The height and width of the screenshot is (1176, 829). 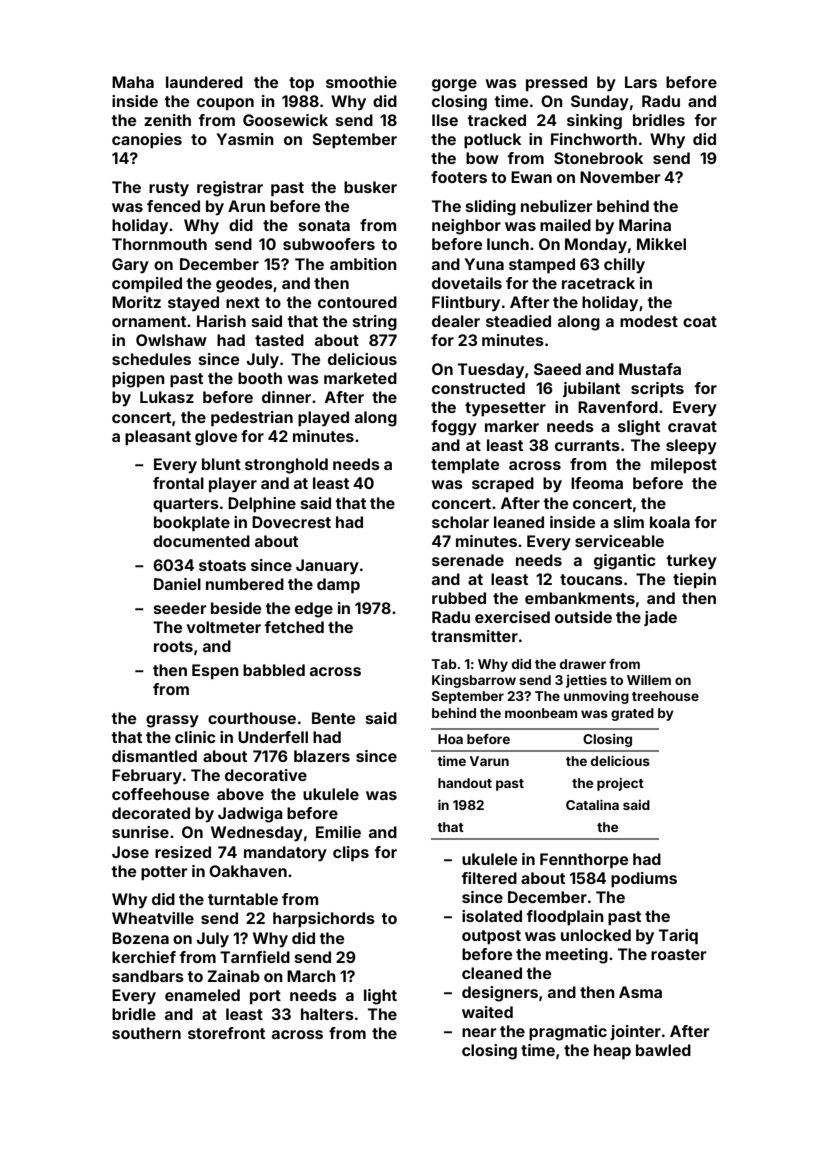 I want to click on marker, so click(x=512, y=426).
